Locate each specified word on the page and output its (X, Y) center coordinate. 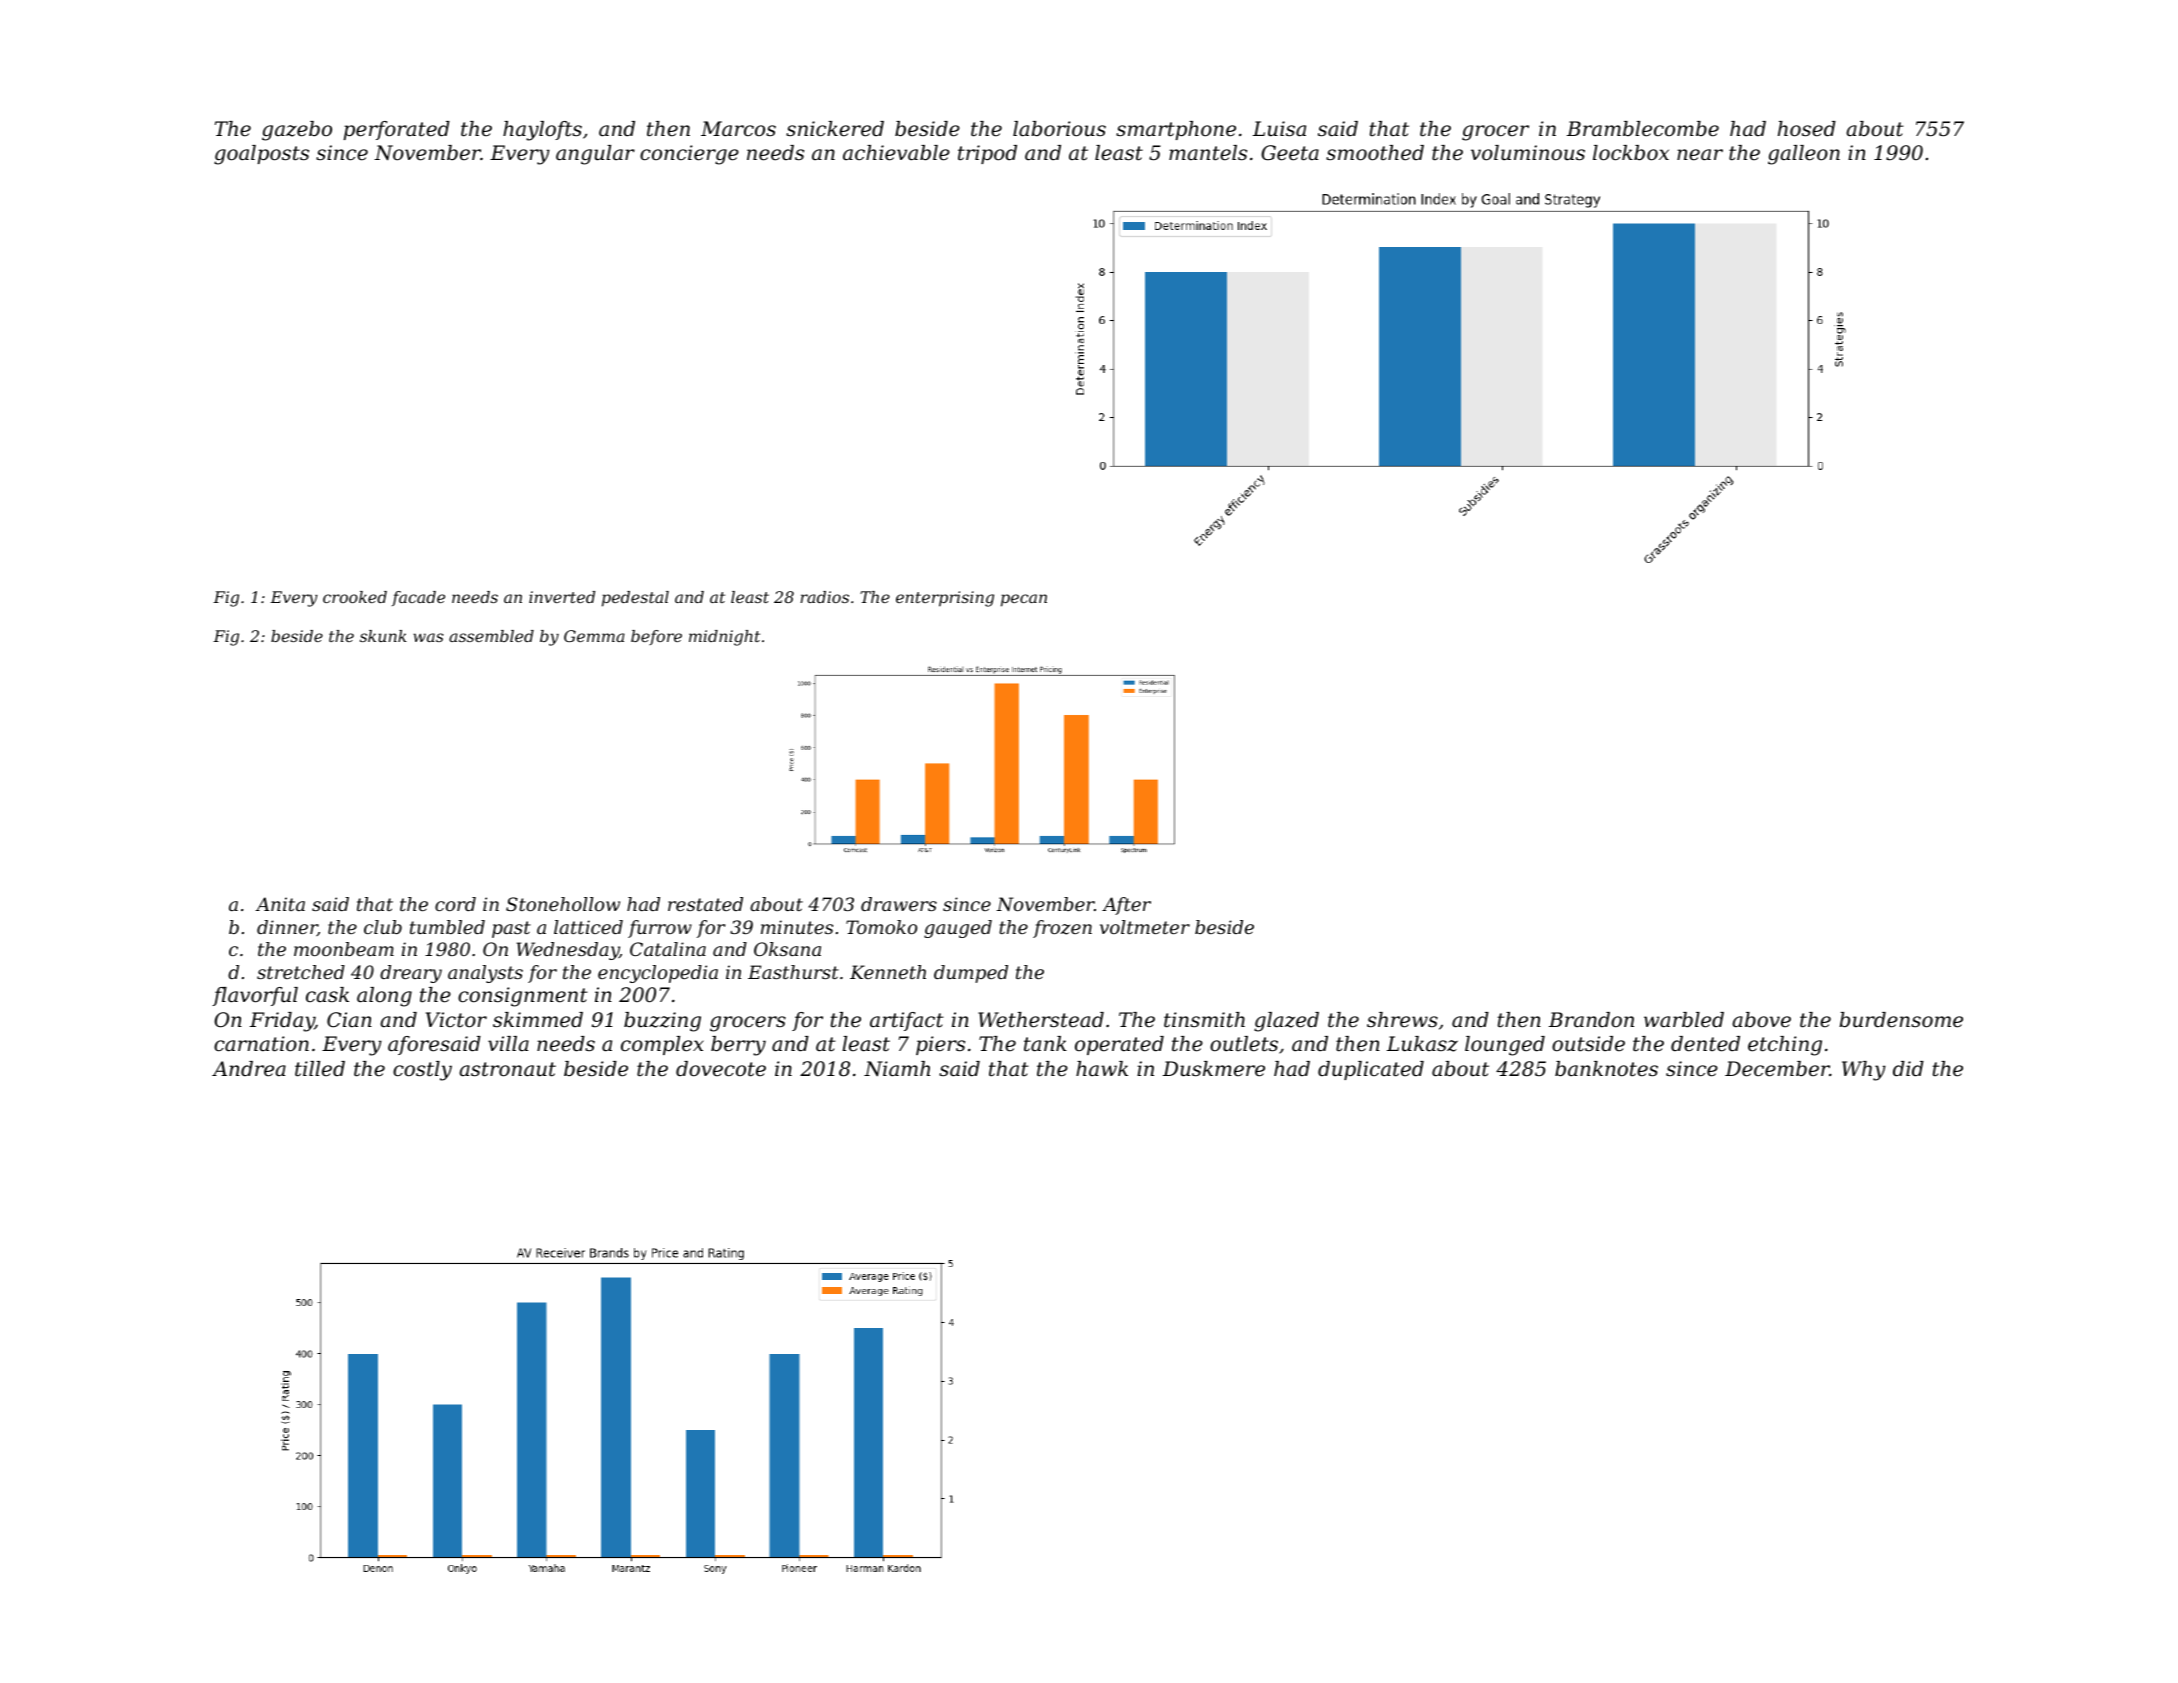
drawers (899, 904)
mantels (1208, 153)
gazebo (297, 131)
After (1126, 906)
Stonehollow (563, 904)
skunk (383, 636)
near (1700, 155)
